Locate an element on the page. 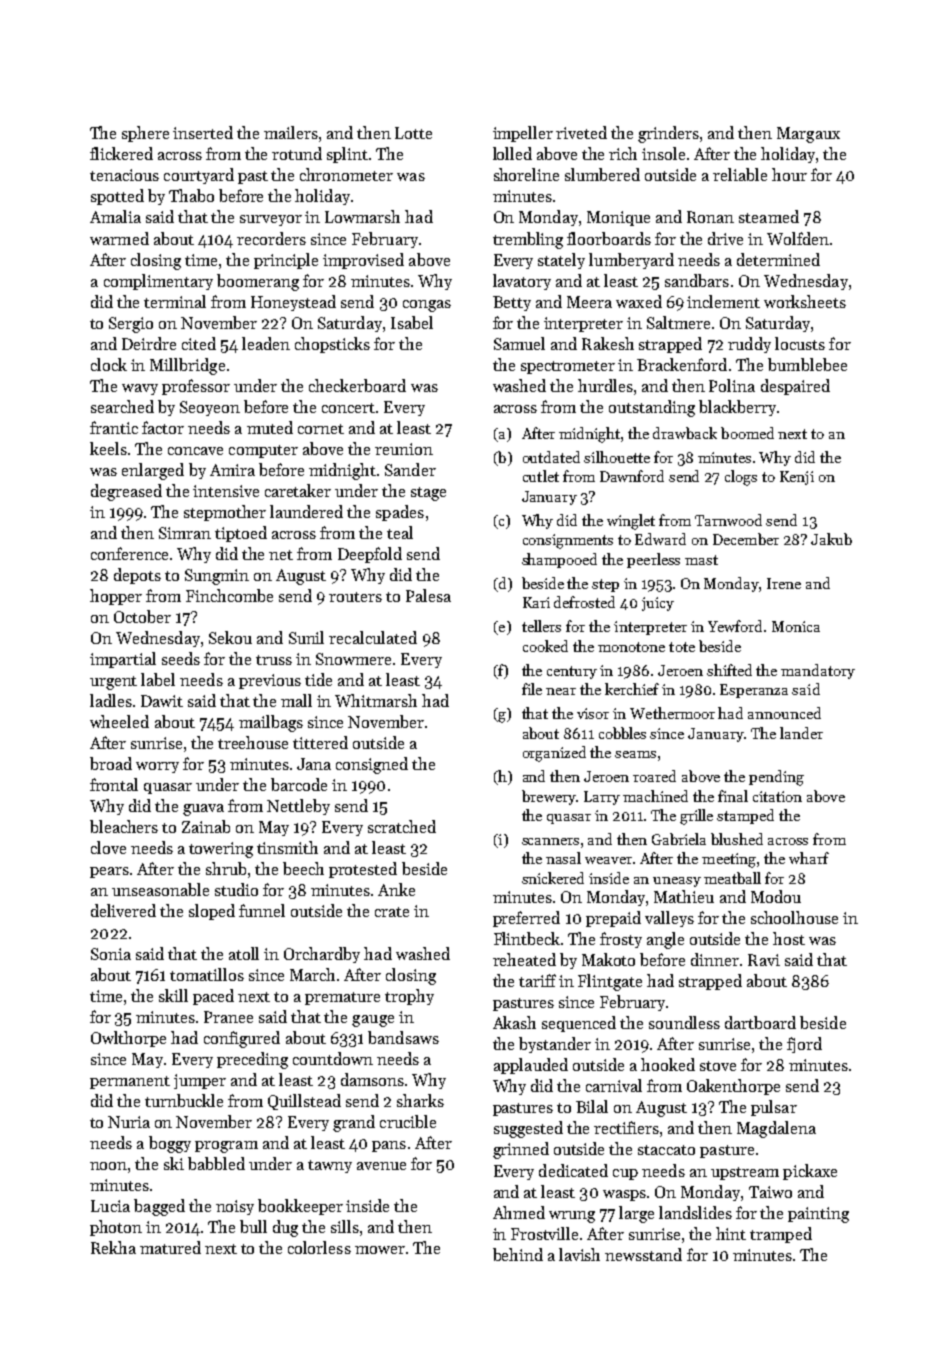 Image resolution: width=950 pixels, height=1349 pixels. shifted is located at coordinates (729, 670).
